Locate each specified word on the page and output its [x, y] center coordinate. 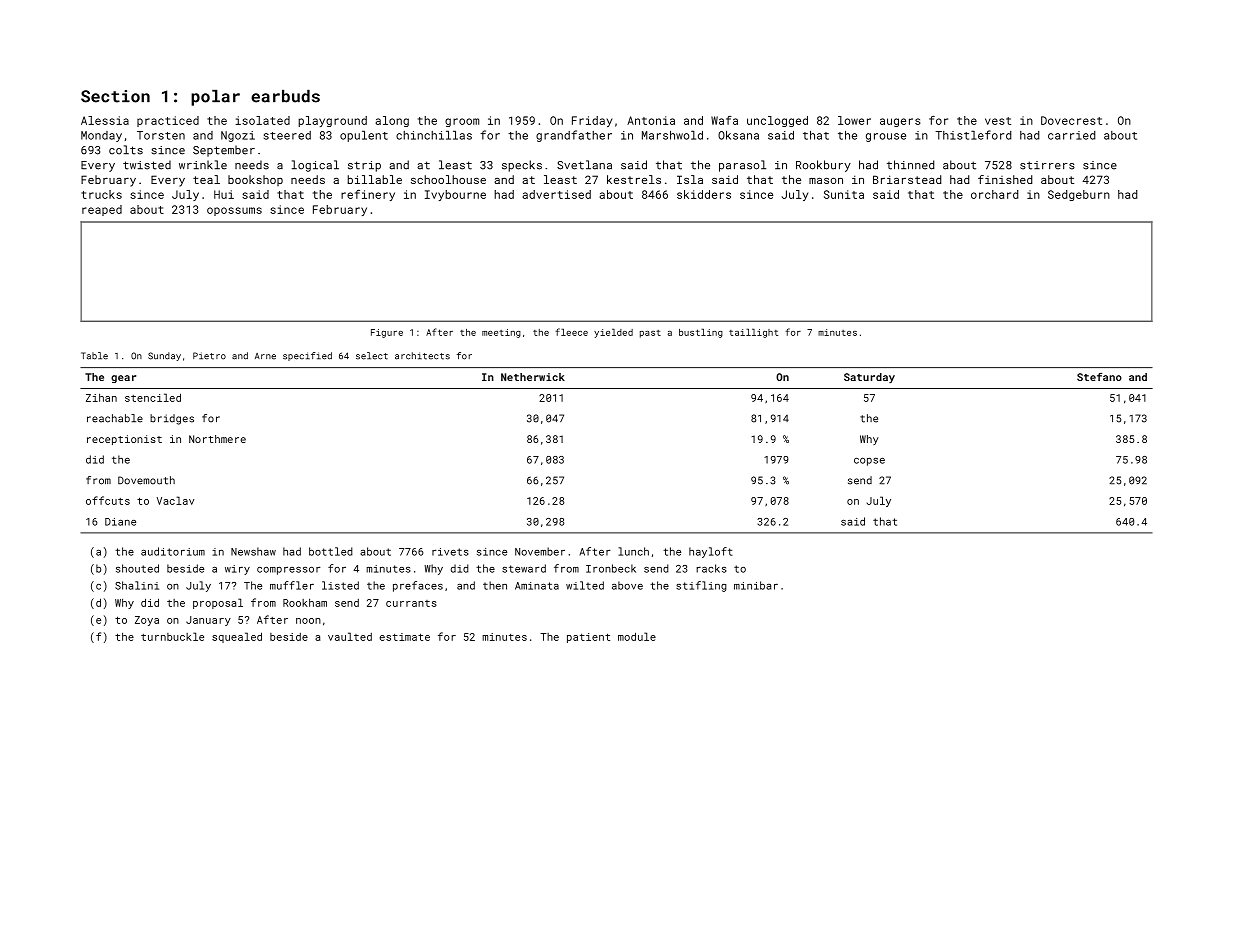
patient [588, 638]
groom [462, 122]
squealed [237, 637]
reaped [102, 210]
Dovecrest [1071, 120]
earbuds [285, 96]
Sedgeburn [1079, 195]
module [637, 636]
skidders [704, 194]
